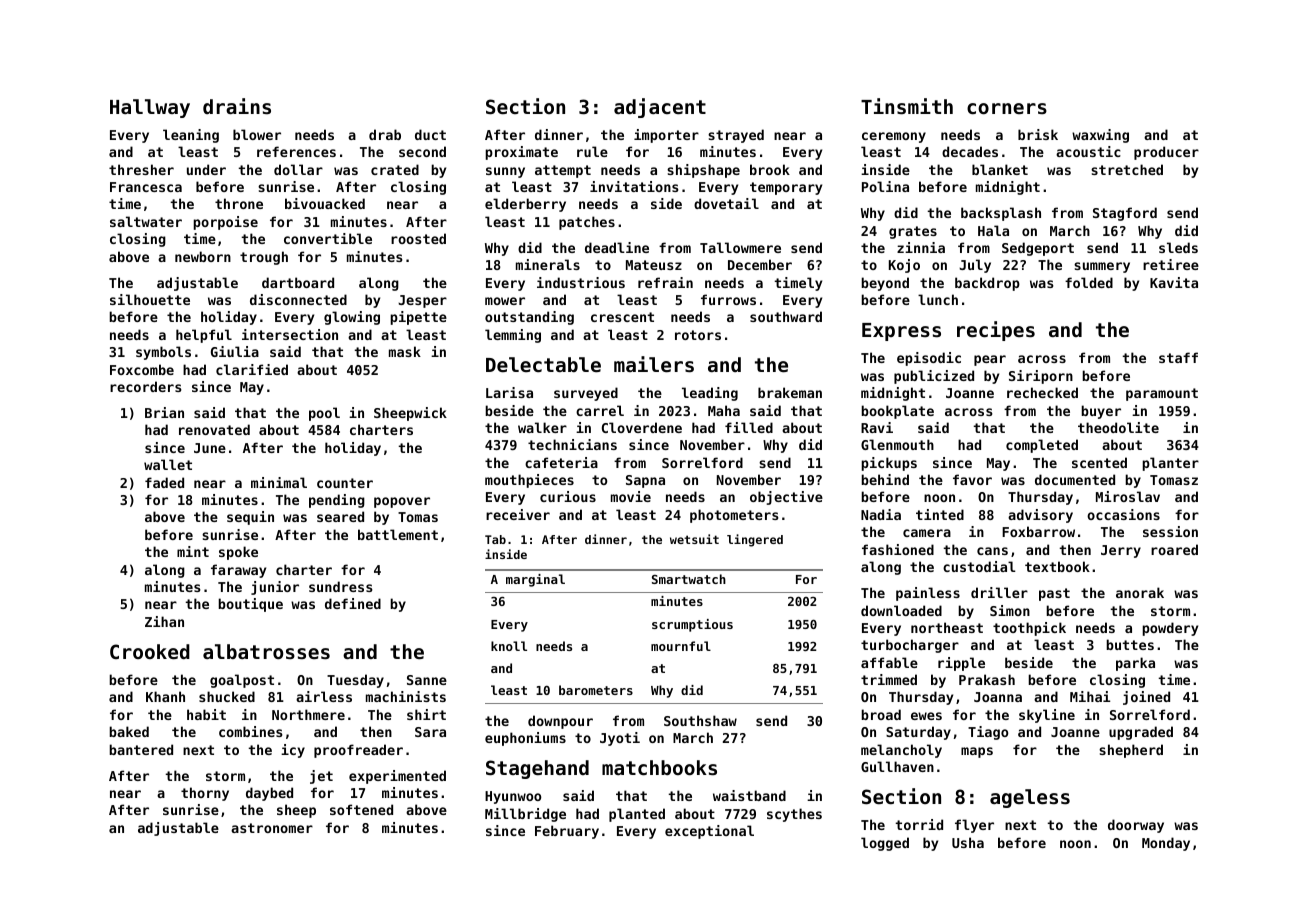  What do you see at coordinates (698, 335) in the screenshot?
I see `rotors` at bounding box center [698, 335].
